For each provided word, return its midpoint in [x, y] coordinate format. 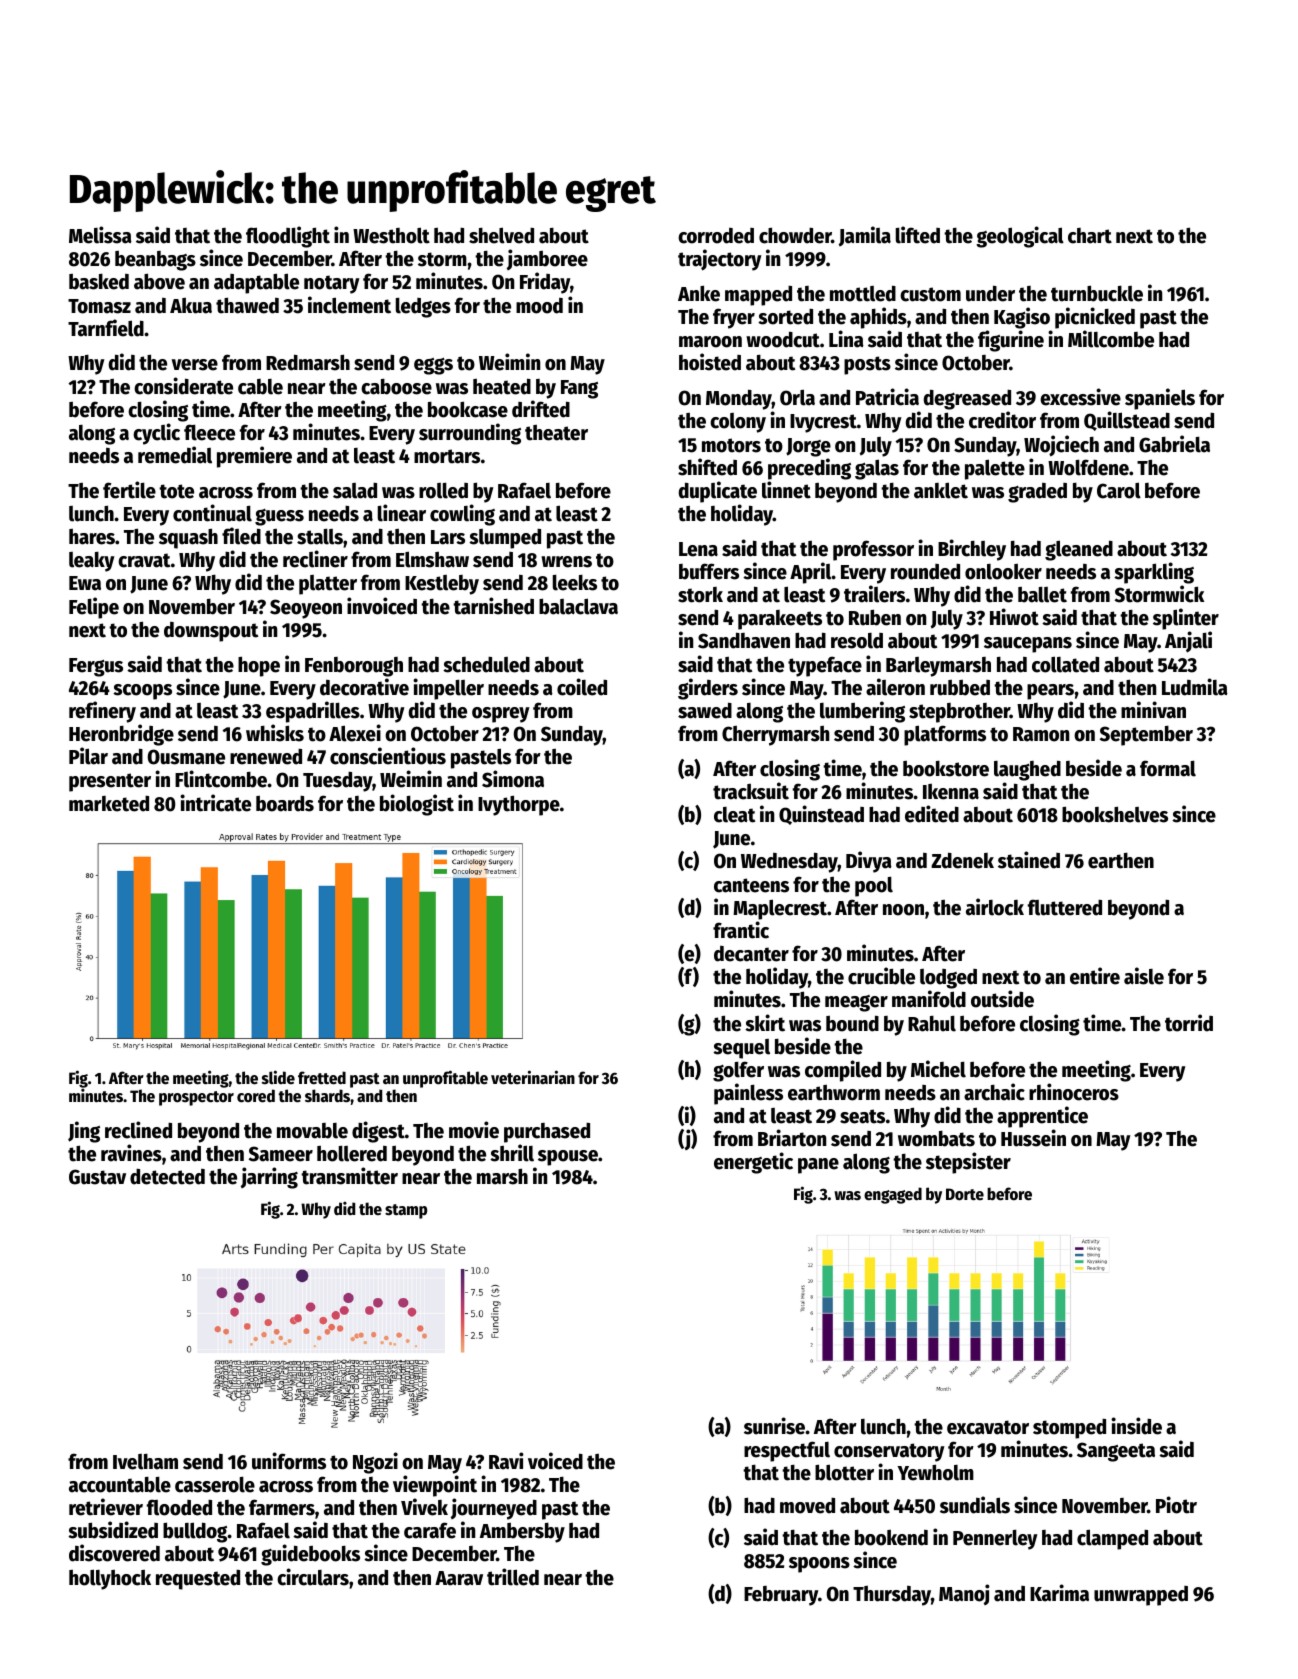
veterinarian [533, 1077]
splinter [1186, 619]
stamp [406, 1211]
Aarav [459, 1578]
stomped [1069, 1429]
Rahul [932, 1024]
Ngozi [375, 1463]
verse [194, 365]
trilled [513, 1577]
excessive [1080, 397]
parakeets [780, 620]
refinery [102, 712]
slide [278, 1077]
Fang [579, 389]
